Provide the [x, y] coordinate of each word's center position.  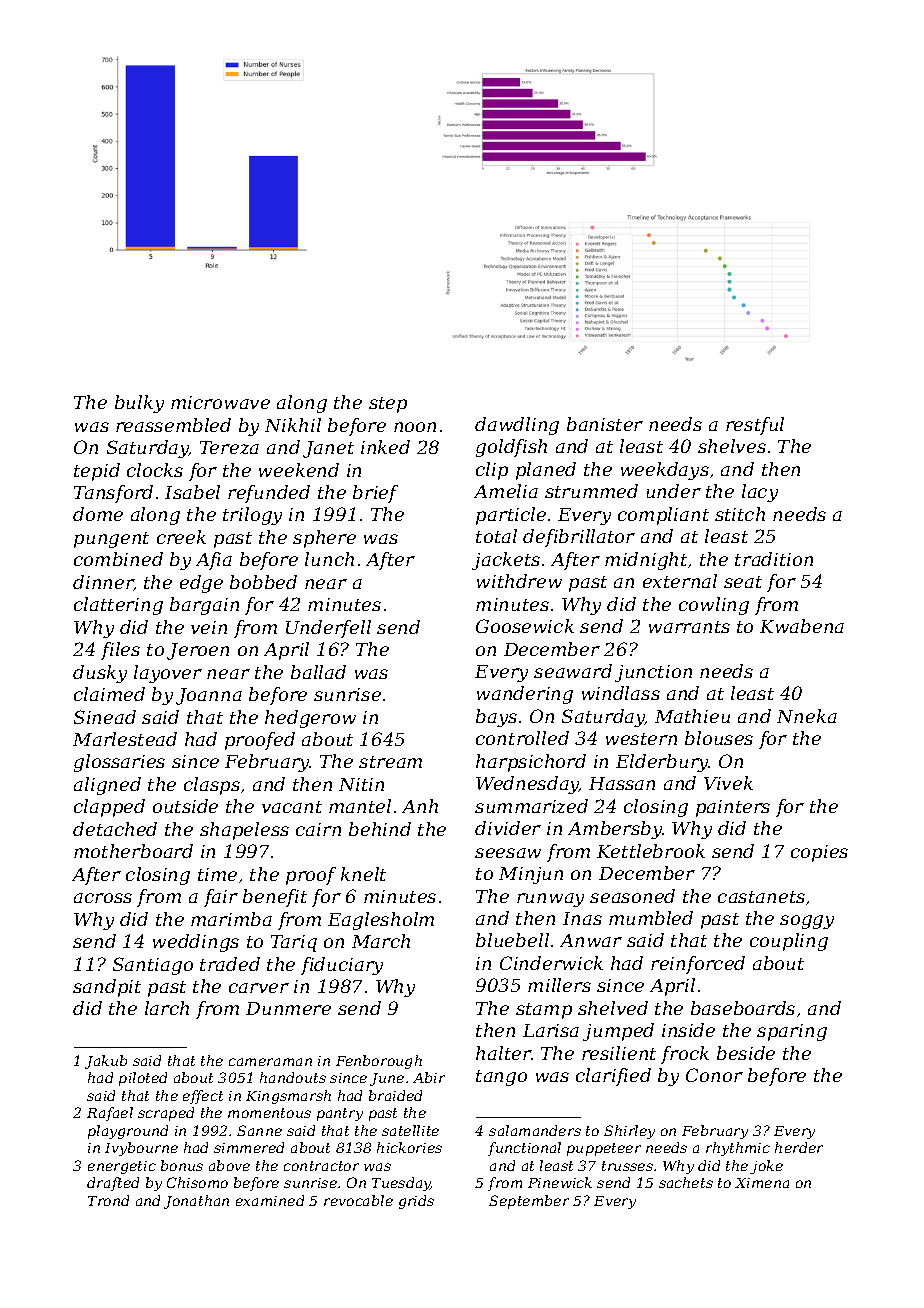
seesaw [508, 853]
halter [503, 1053]
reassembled [173, 425]
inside [688, 1030]
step [388, 405]
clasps [212, 786]
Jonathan [196, 1202]
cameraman [270, 1062]
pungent [111, 540]
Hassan [622, 783]
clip [492, 471]
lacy [760, 493]
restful [755, 426]
